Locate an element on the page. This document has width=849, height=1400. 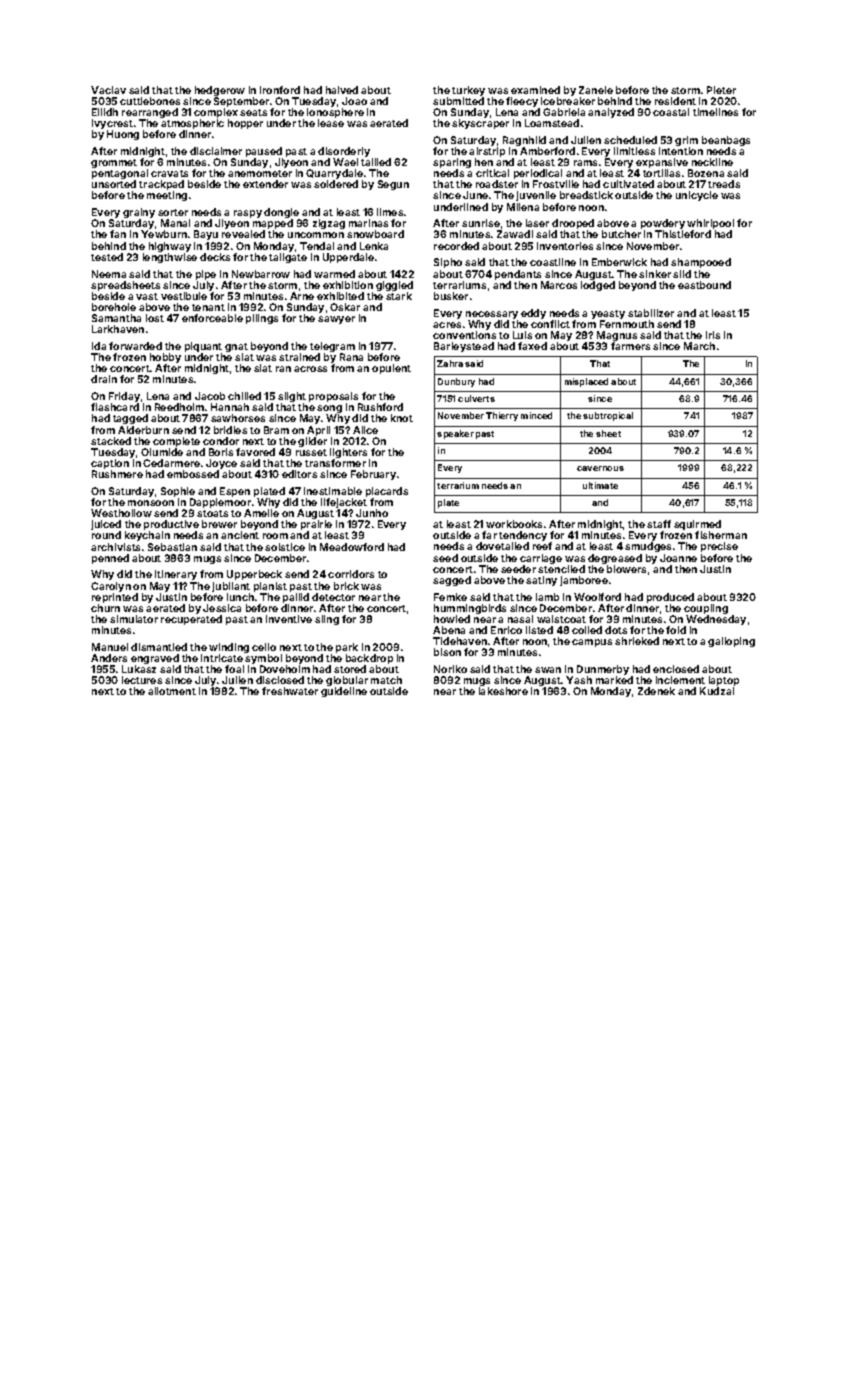
winding is located at coordinates (229, 648).
